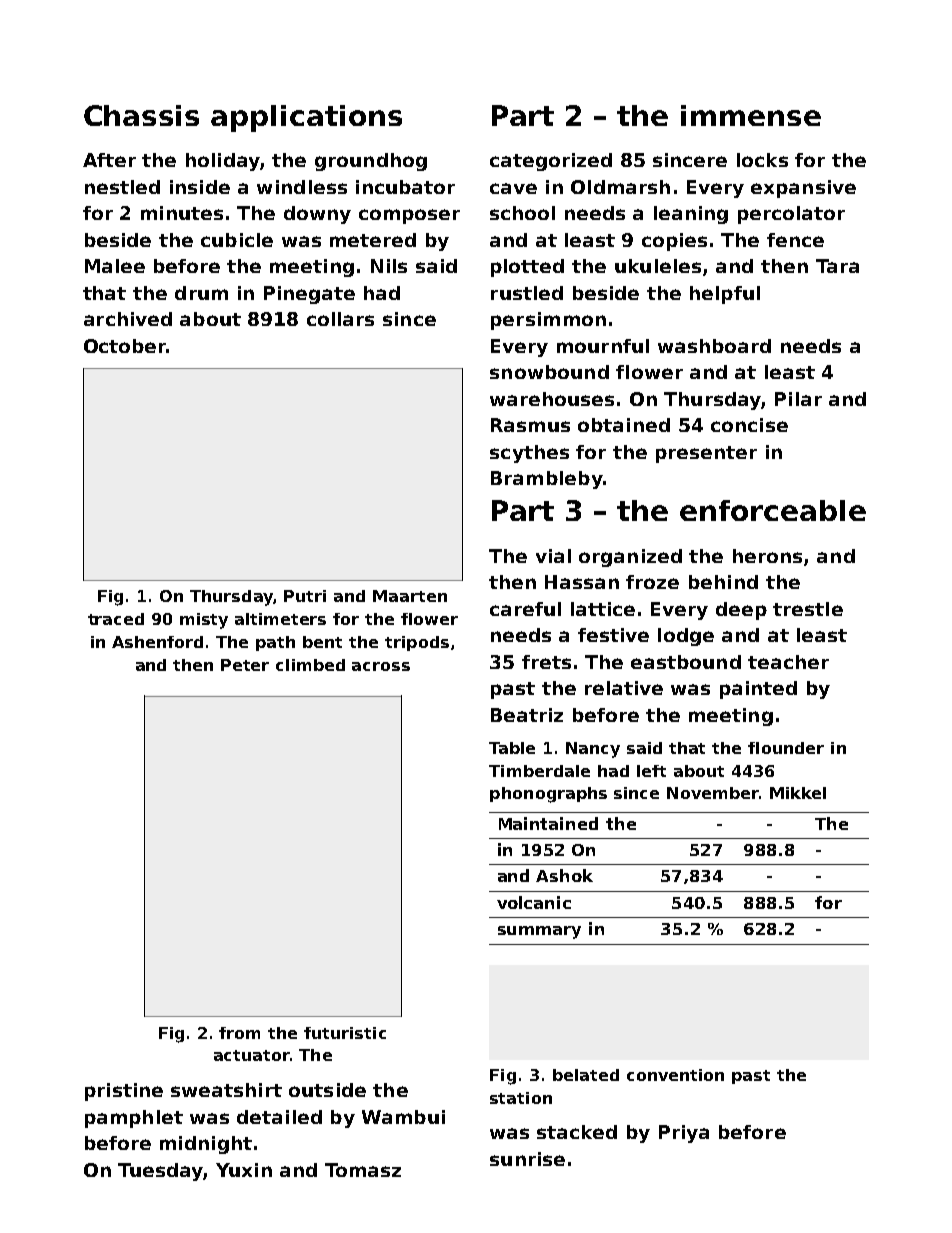 This image has width=952, height=1233. What do you see at coordinates (124, 1092) in the image?
I see `pristine` at bounding box center [124, 1092].
